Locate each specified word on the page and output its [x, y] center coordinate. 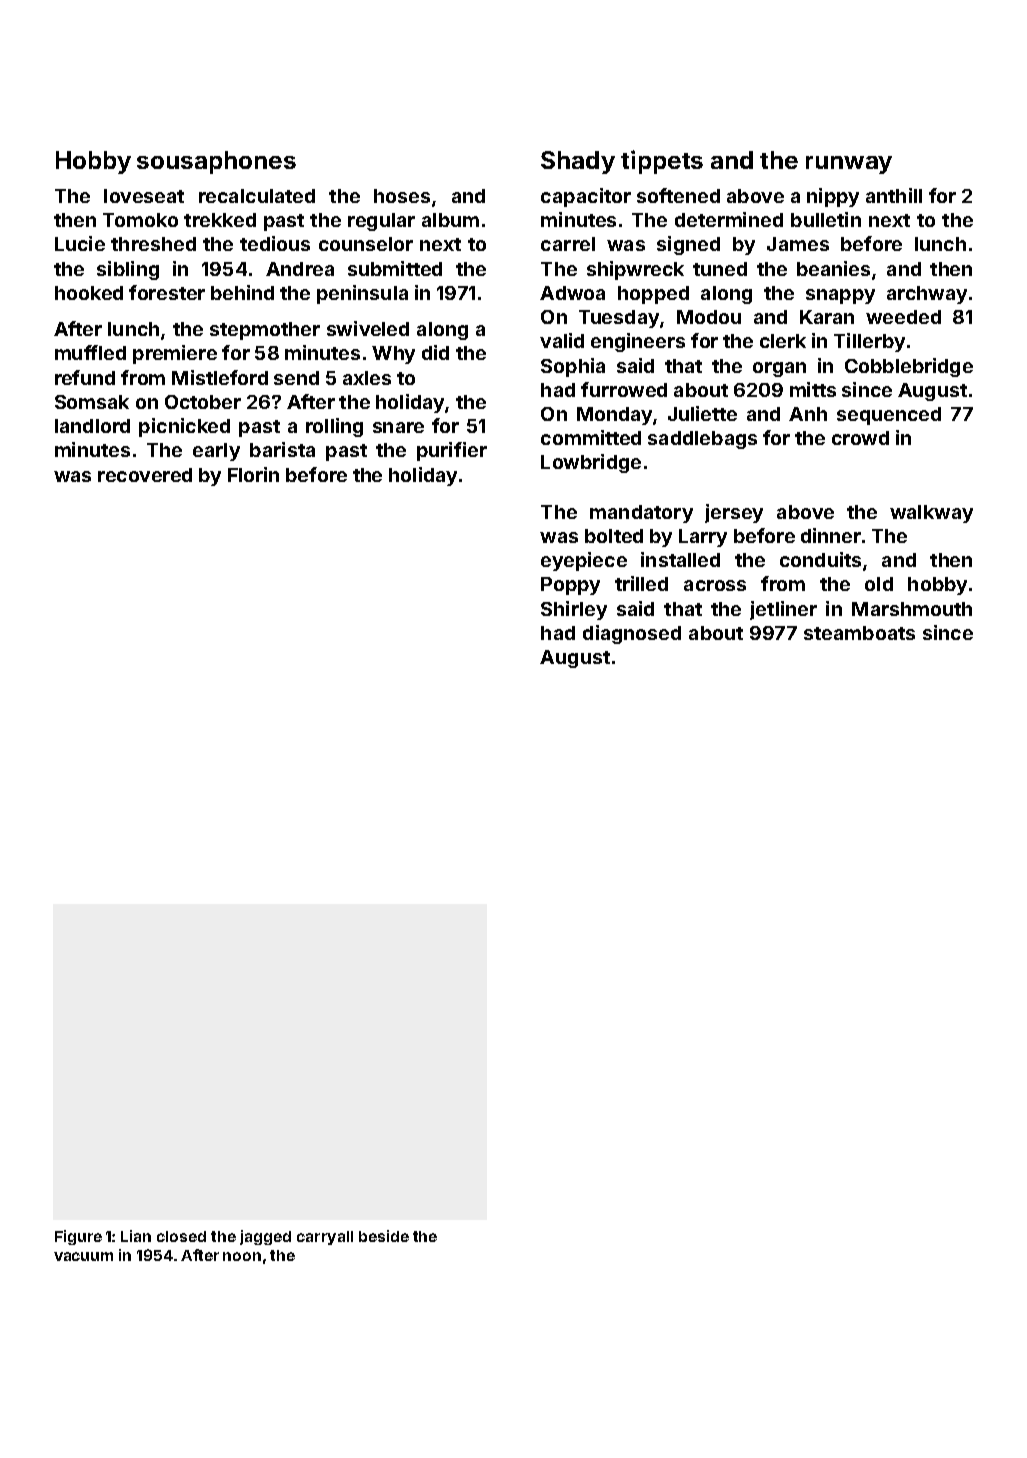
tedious [275, 243]
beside [384, 1236]
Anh [808, 414]
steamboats [859, 633]
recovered [145, 475]
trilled [641, 583]
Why [393, 355]
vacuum [83, 1256]
